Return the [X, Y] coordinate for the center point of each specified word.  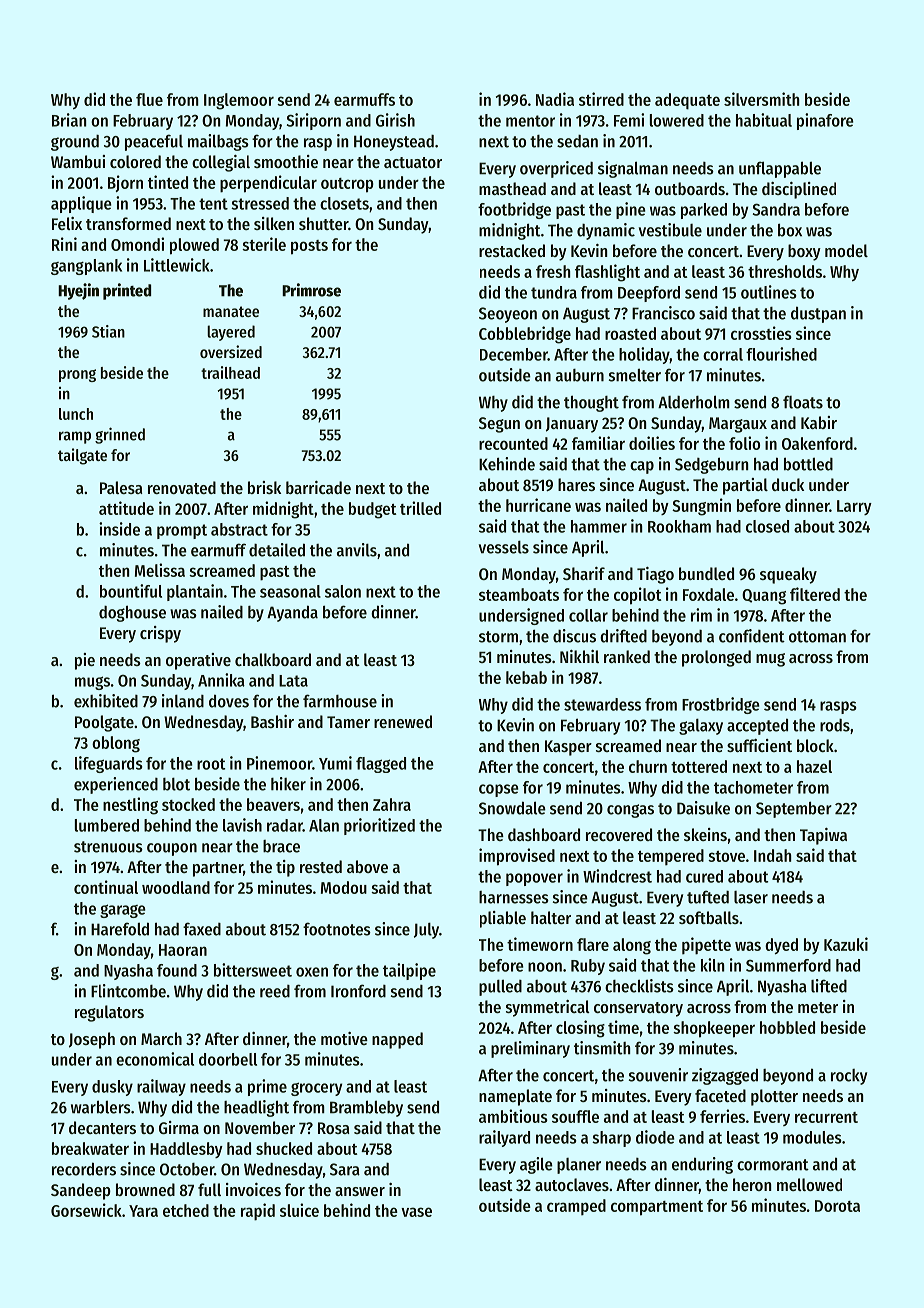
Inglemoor [239, 101]
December [514, 354]
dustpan [818, 314]
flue [149, 99]
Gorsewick [86, 1210]
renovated [182, 487]
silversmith [762, 99]
